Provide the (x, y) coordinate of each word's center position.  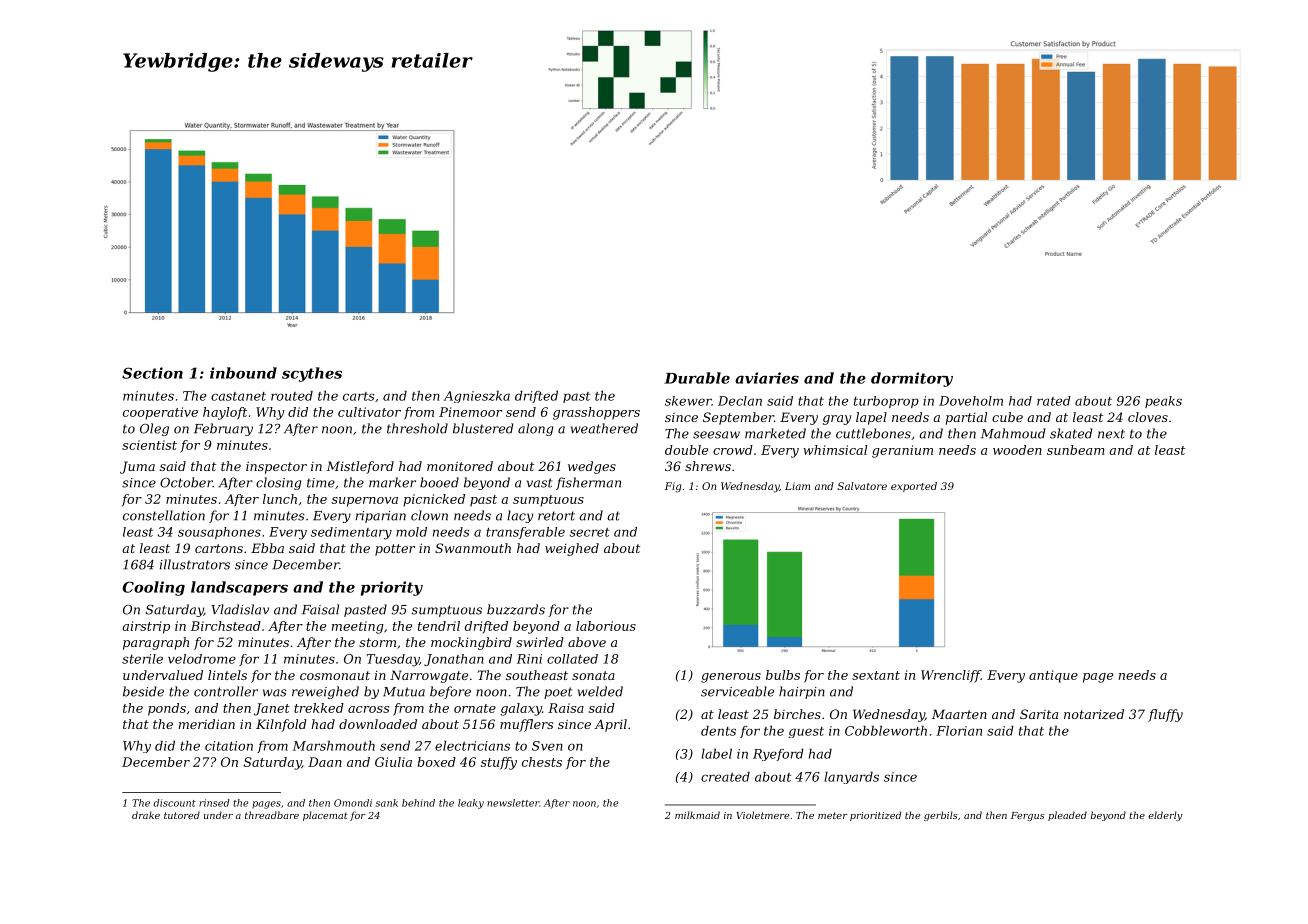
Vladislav (240, 609)
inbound (243, 373)
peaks (1163, 402)
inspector (276, 467)
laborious (606, 626)
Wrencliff (951, 676)
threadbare (272, 815)
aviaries (767, 378)
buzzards (516, 609)
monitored (460, 466)
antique (1053, 676)
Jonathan (454, 660)
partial (966, 418)
